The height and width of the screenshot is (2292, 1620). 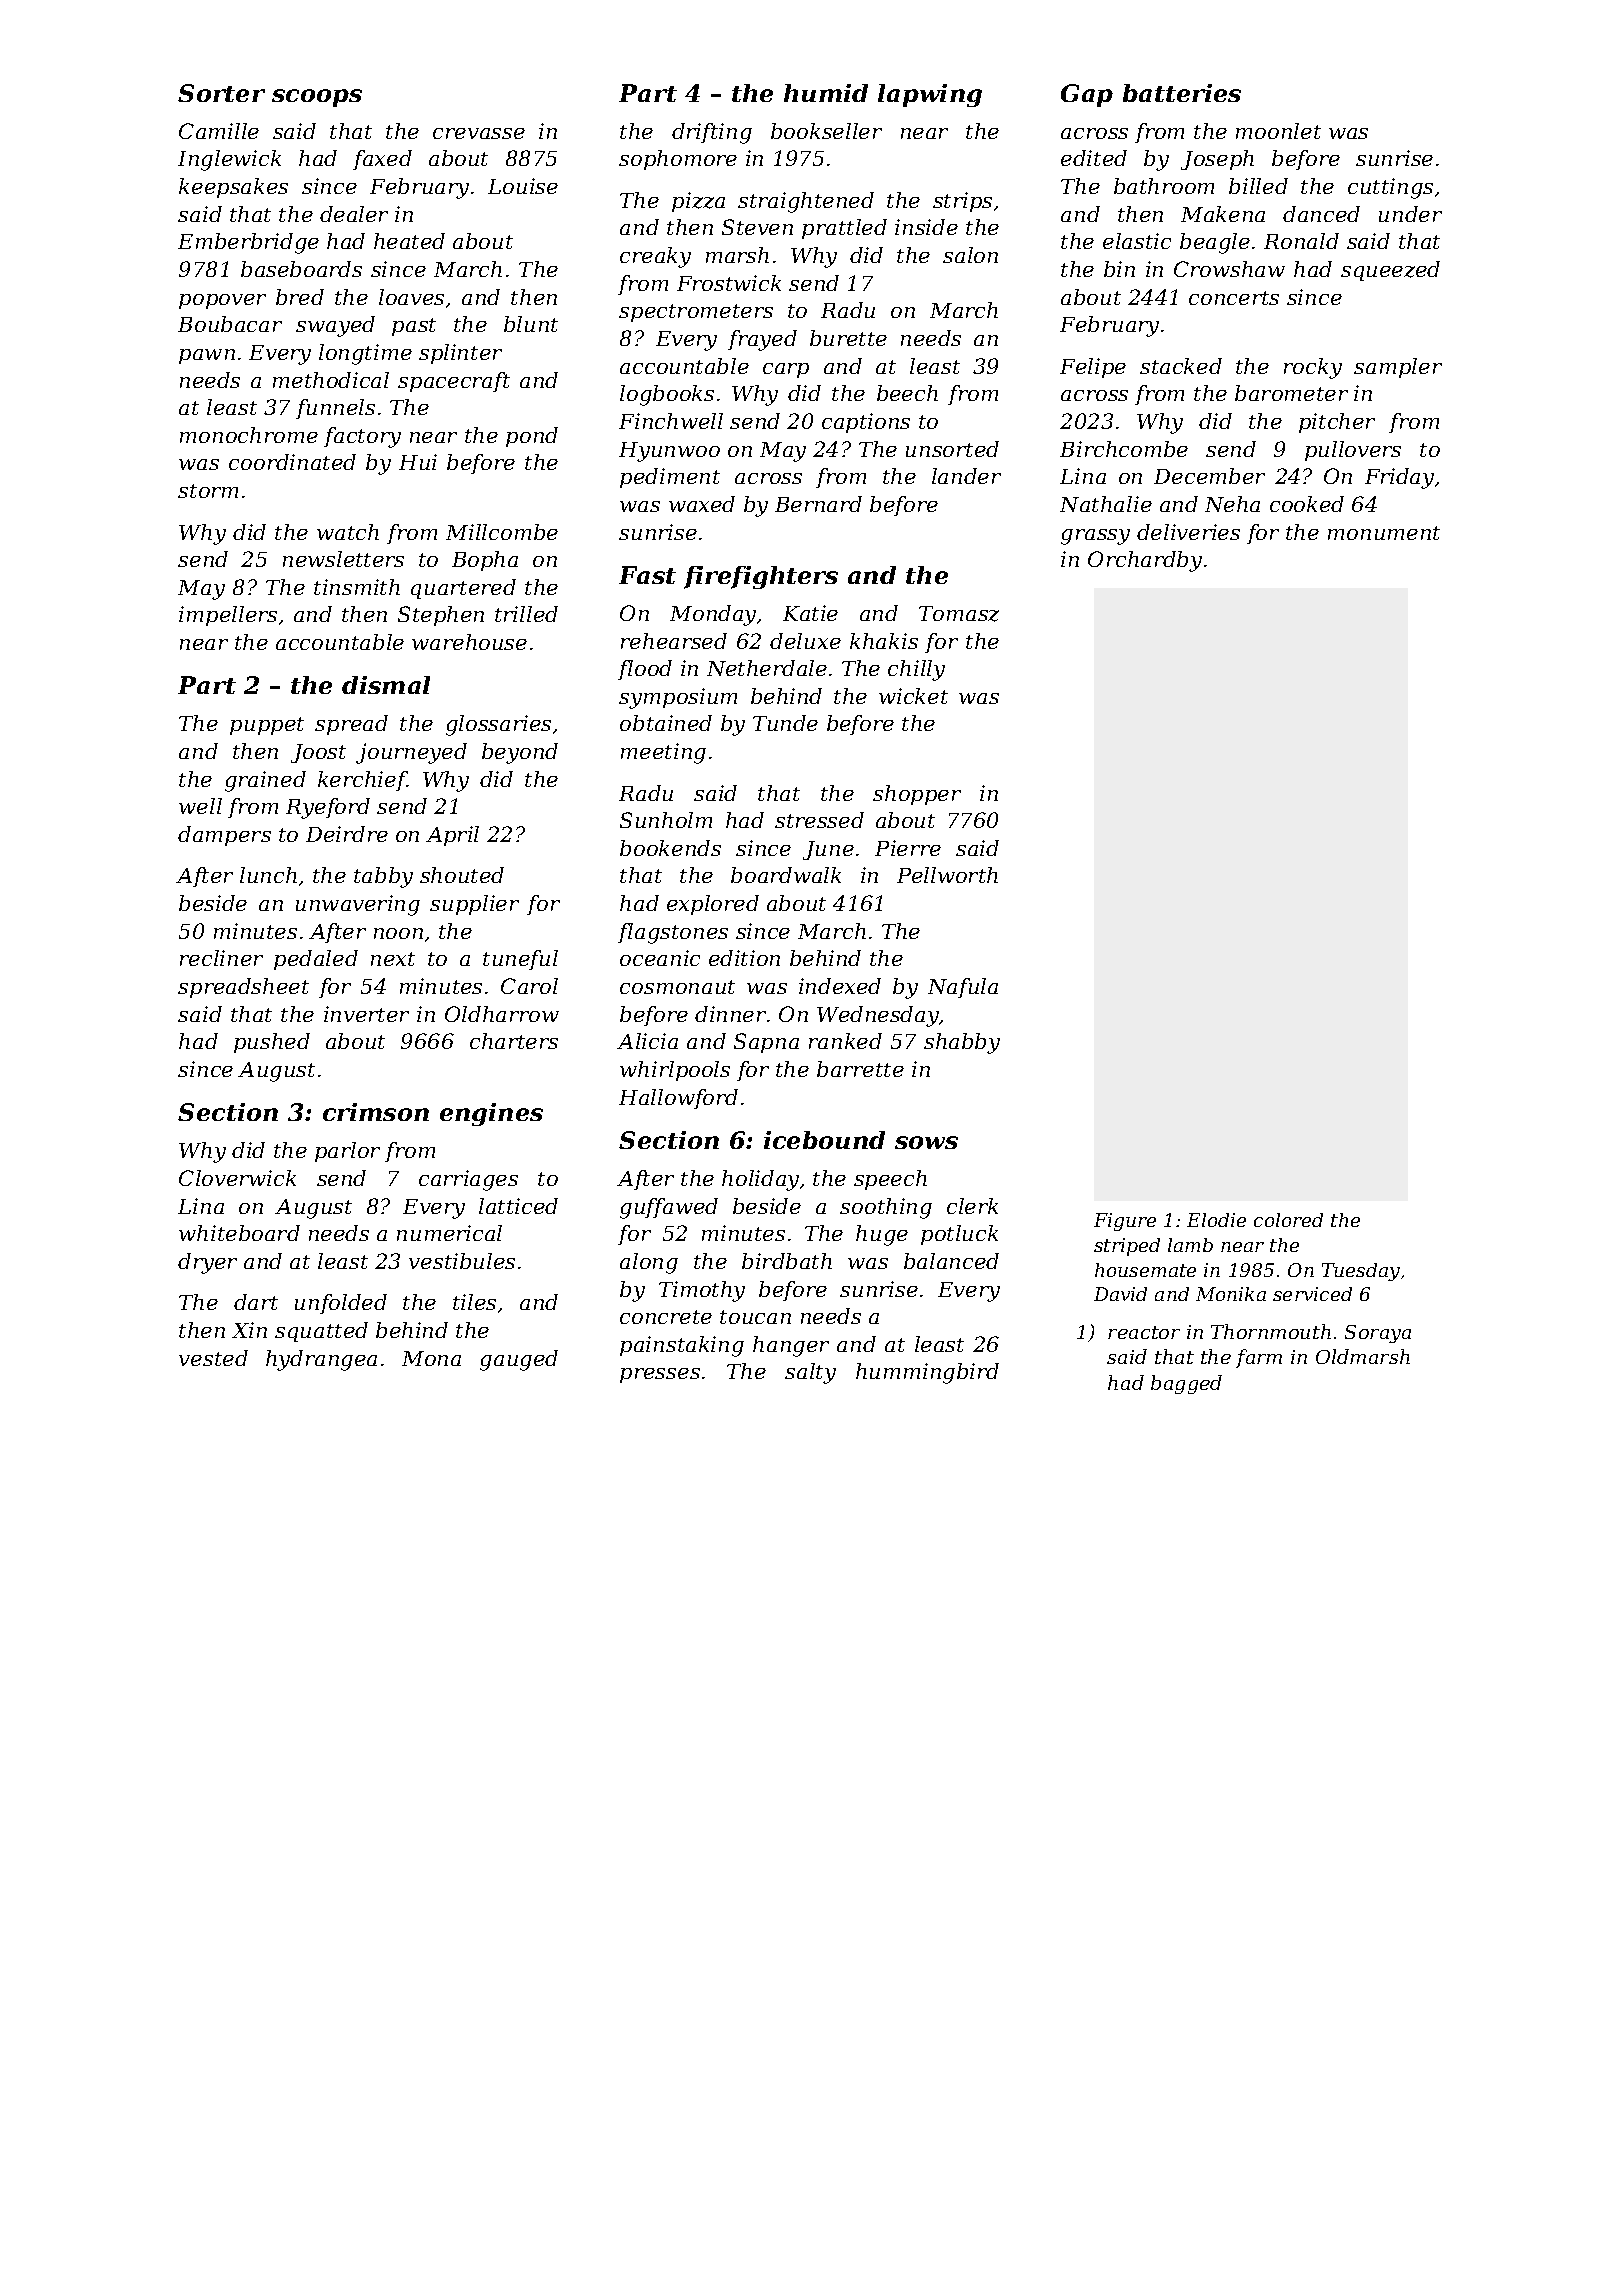 What do you see at coordinates (386, 685) in the screenshot?
I see `dismal` at bounding box center [386, 685].
